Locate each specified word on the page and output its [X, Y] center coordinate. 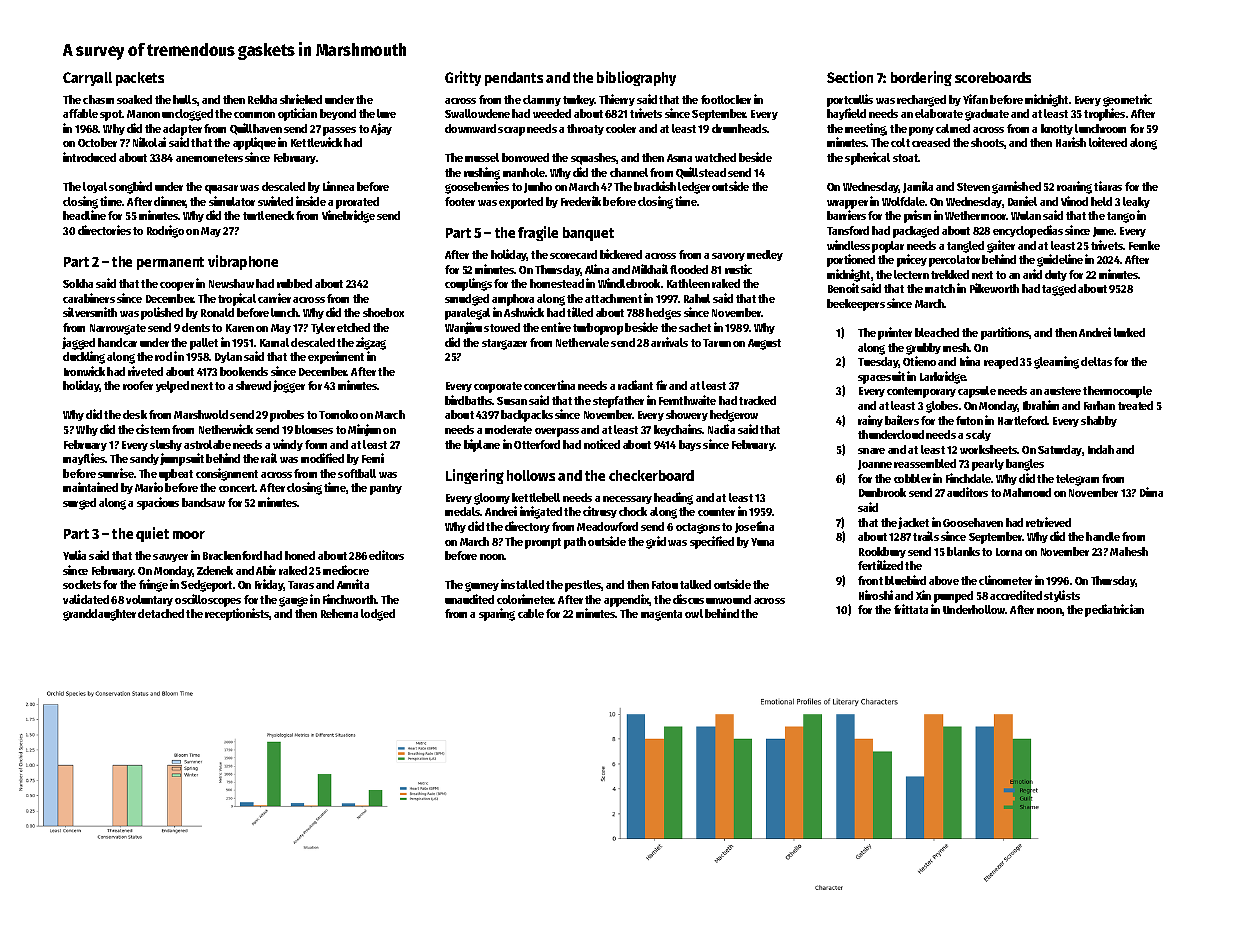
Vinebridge [348, 216]
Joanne [875, 465]
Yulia [74, 555]
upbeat [176, 475]
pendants [514, 79]
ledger [694, 188]
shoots [988, 143]
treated [1135, 405]
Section [850, 77]
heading [673, 498]
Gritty [463, 78]
